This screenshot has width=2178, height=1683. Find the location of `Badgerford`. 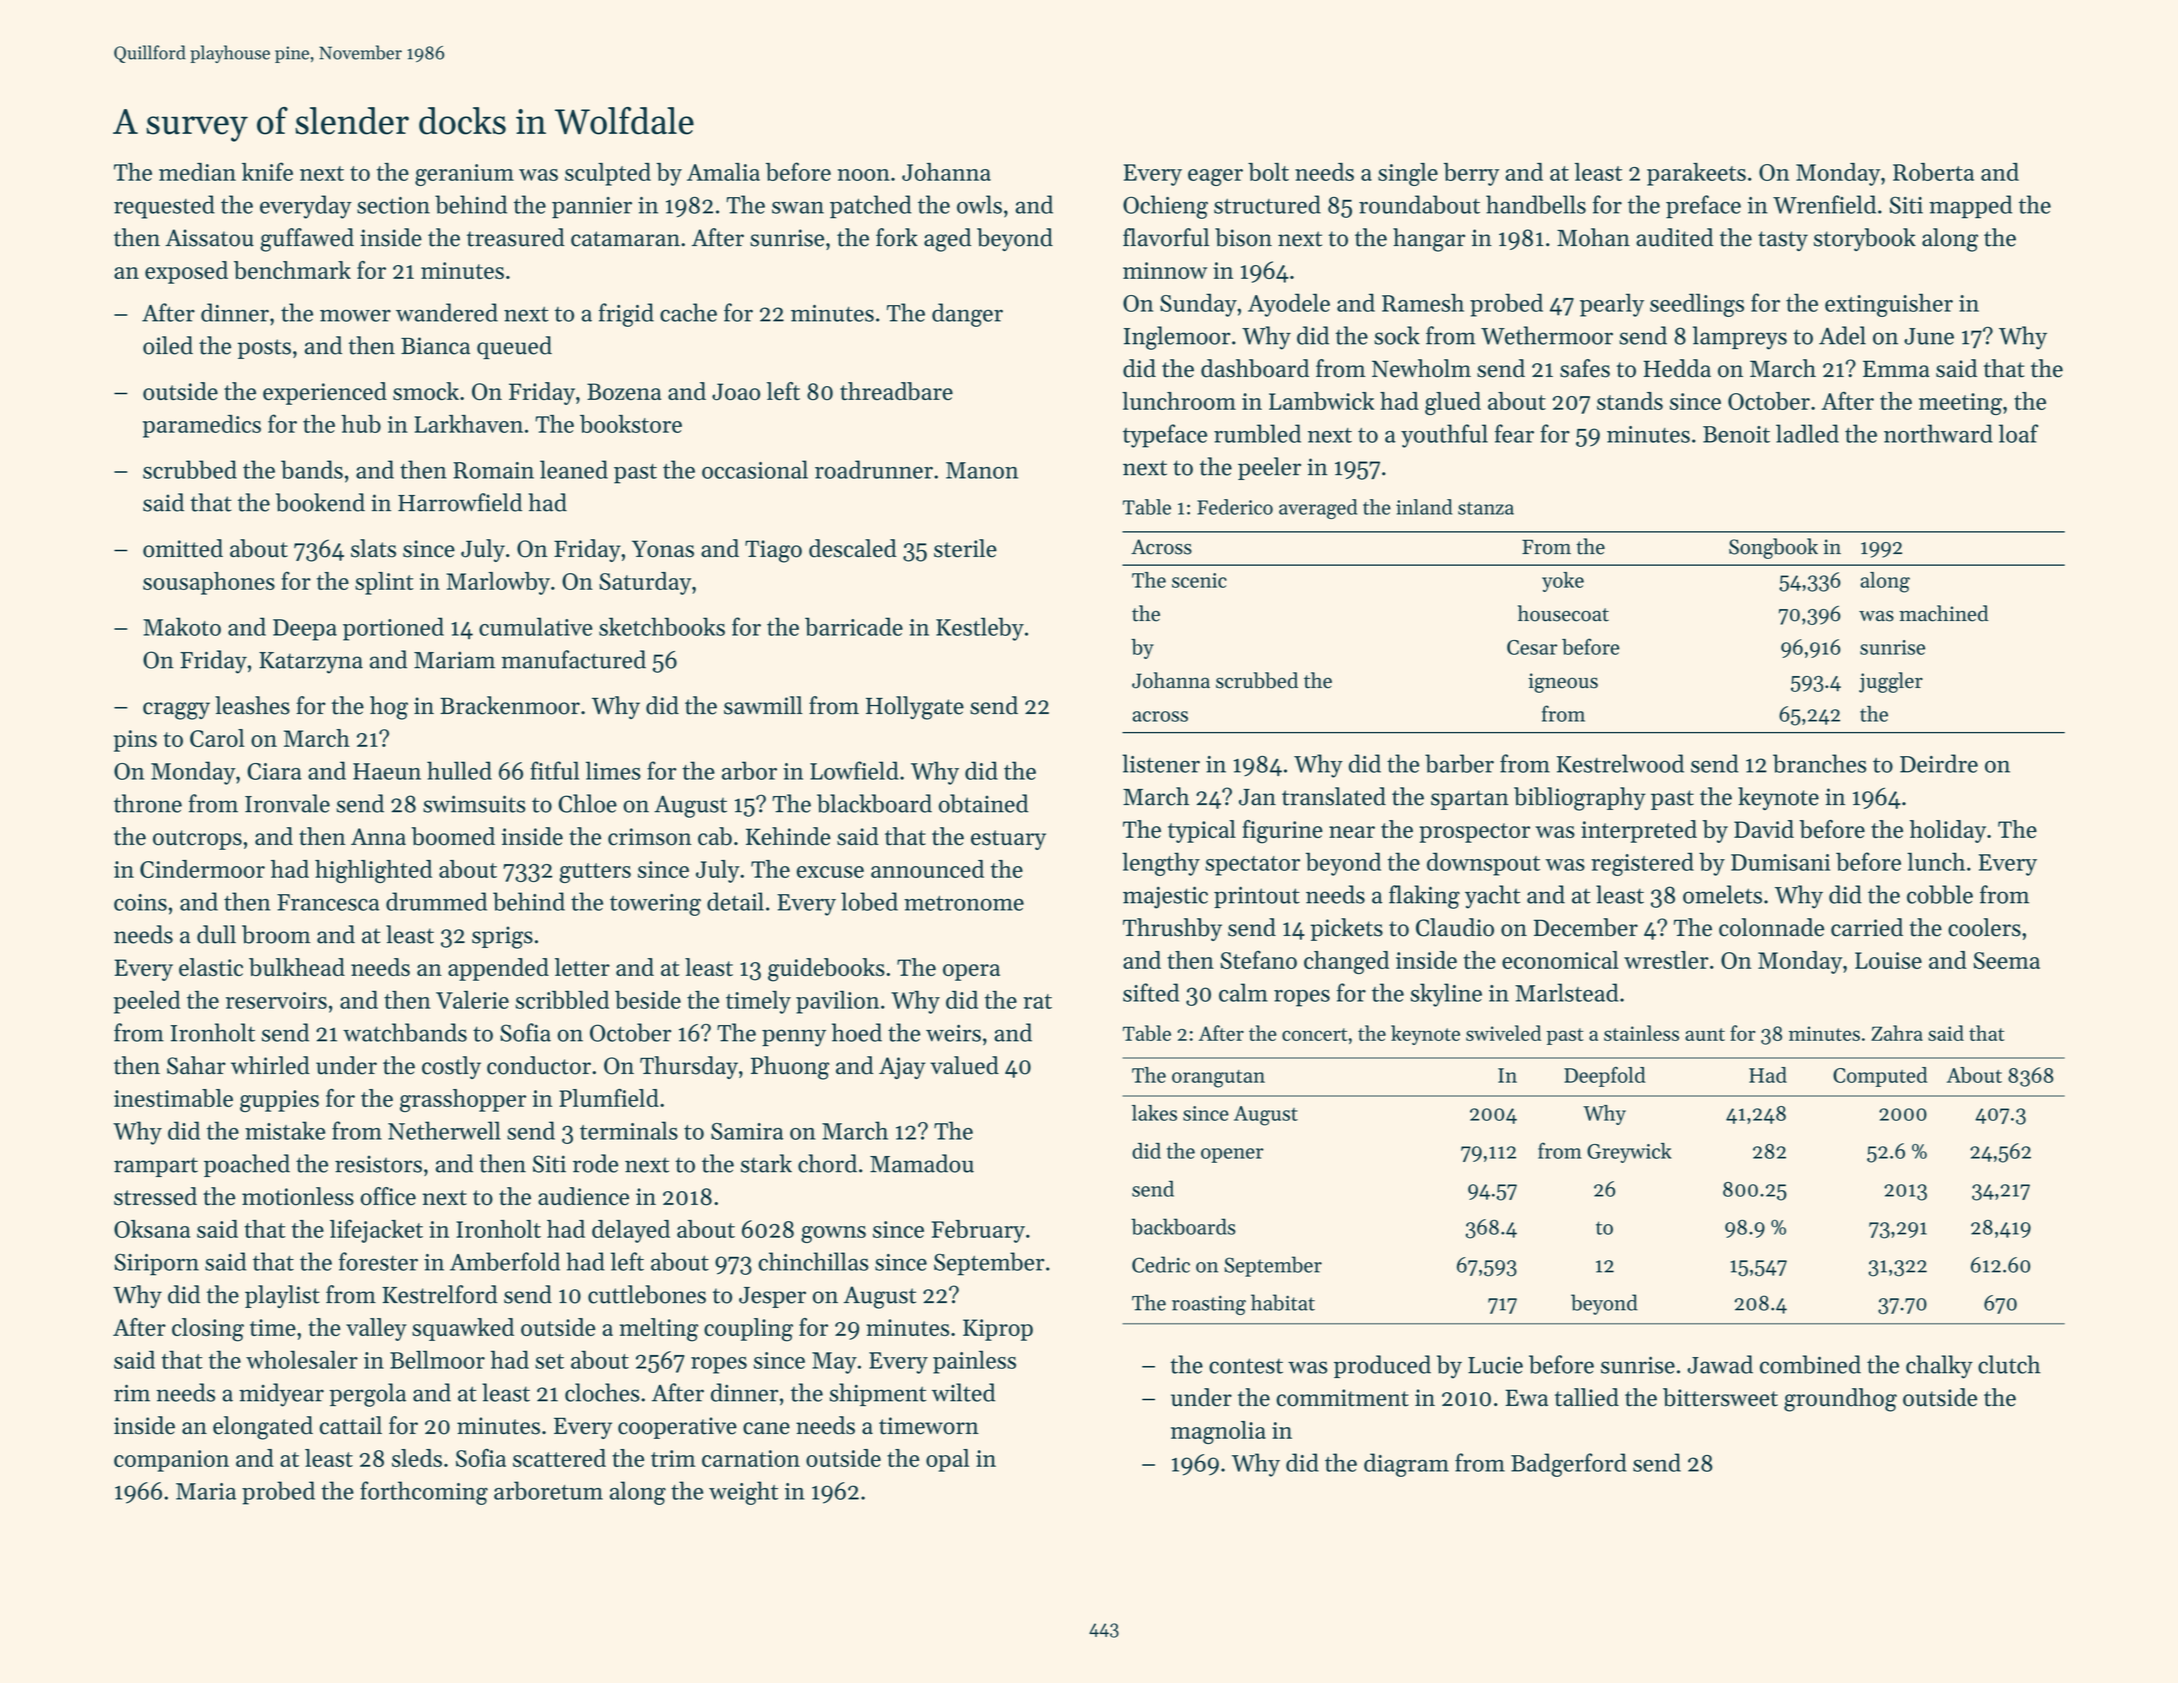

Badgerford is located at coordinates (1569, 1465).
